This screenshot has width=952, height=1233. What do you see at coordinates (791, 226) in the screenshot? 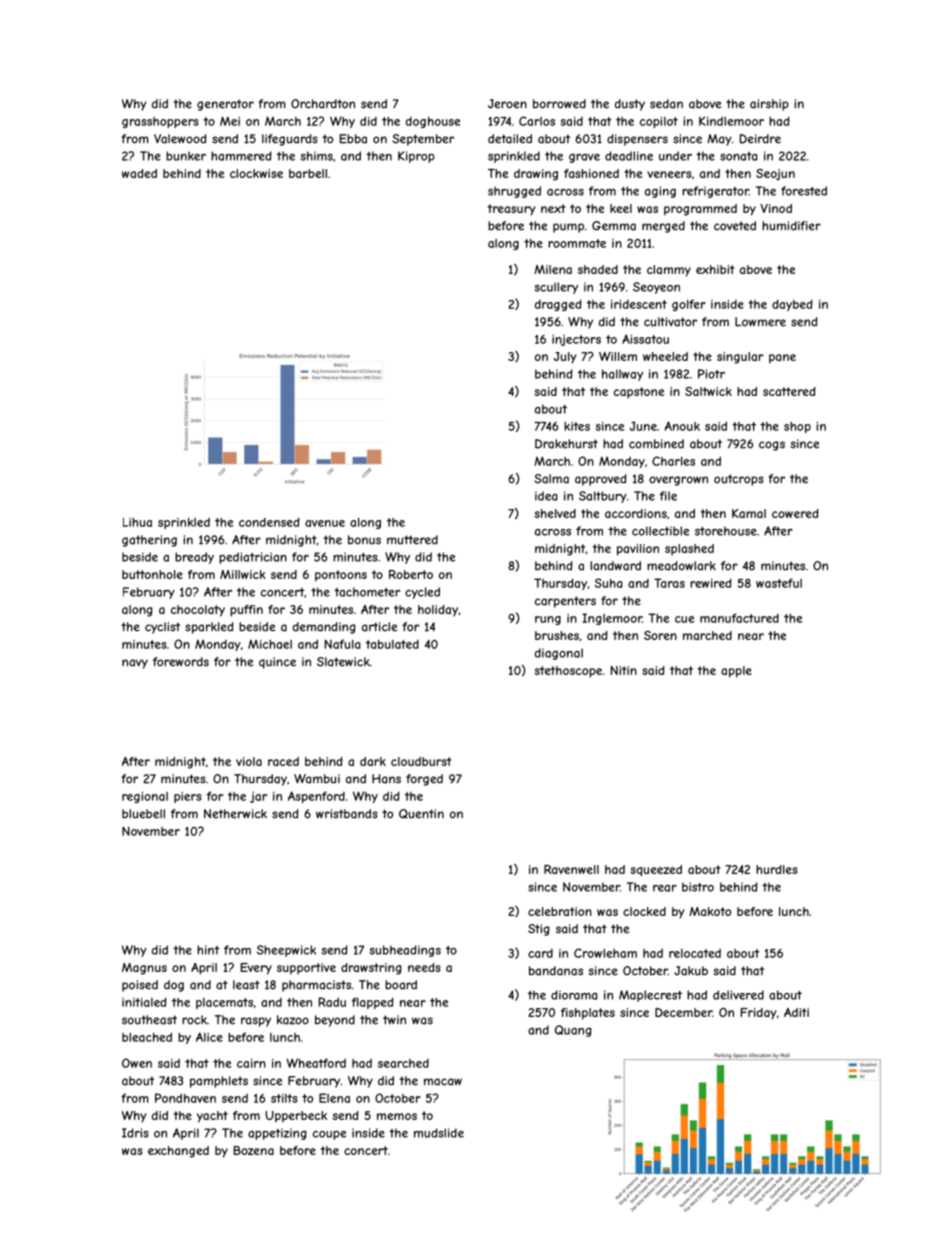
I see `humidifier` at bounding box center [791, 226].
